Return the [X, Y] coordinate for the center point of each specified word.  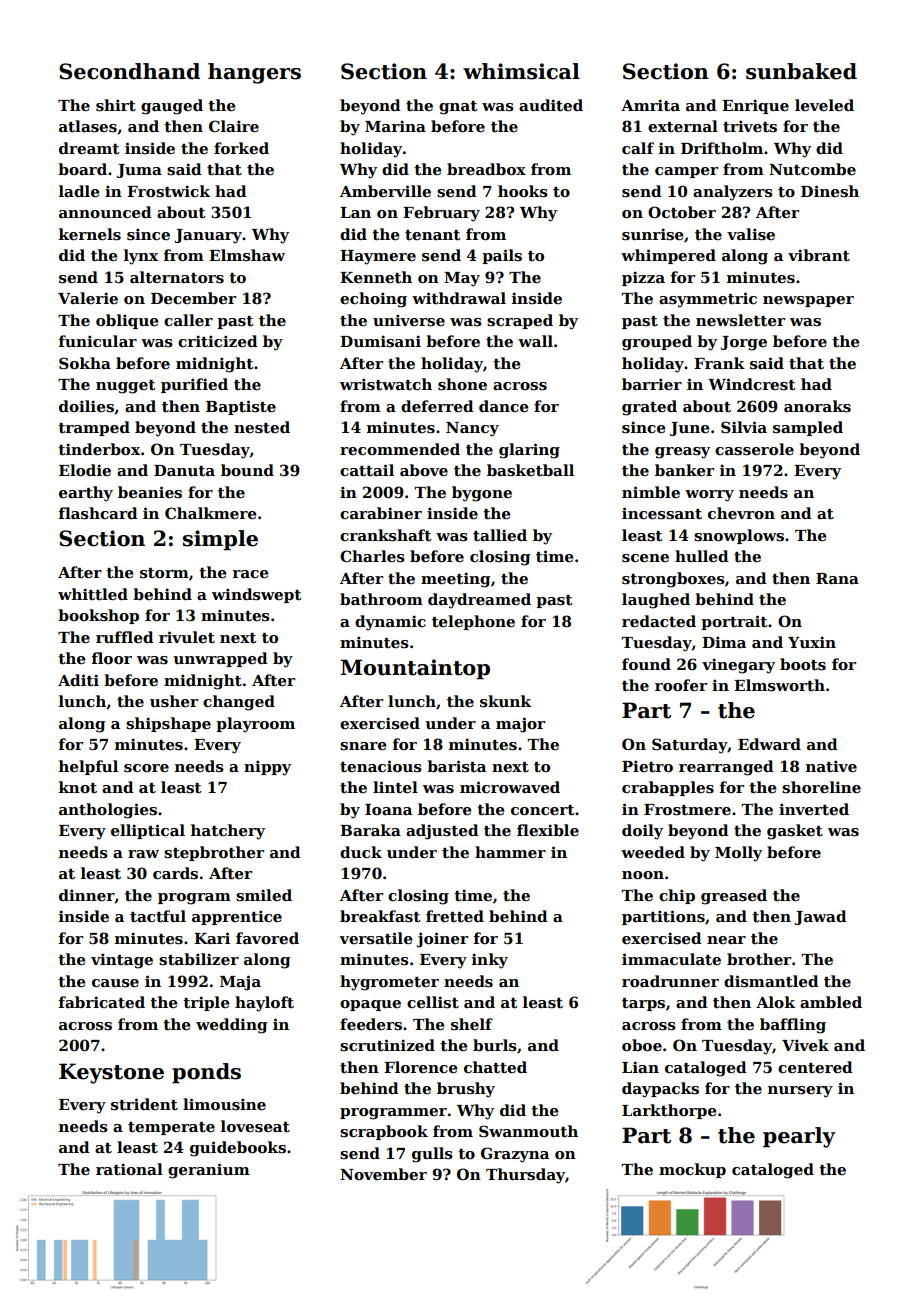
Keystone [111, 1073]
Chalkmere [211, 513]
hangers [254, 73]
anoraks [817, 406]
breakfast [380, 916]
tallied [500, 535]
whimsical [521, 71]
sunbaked [801, 71]
